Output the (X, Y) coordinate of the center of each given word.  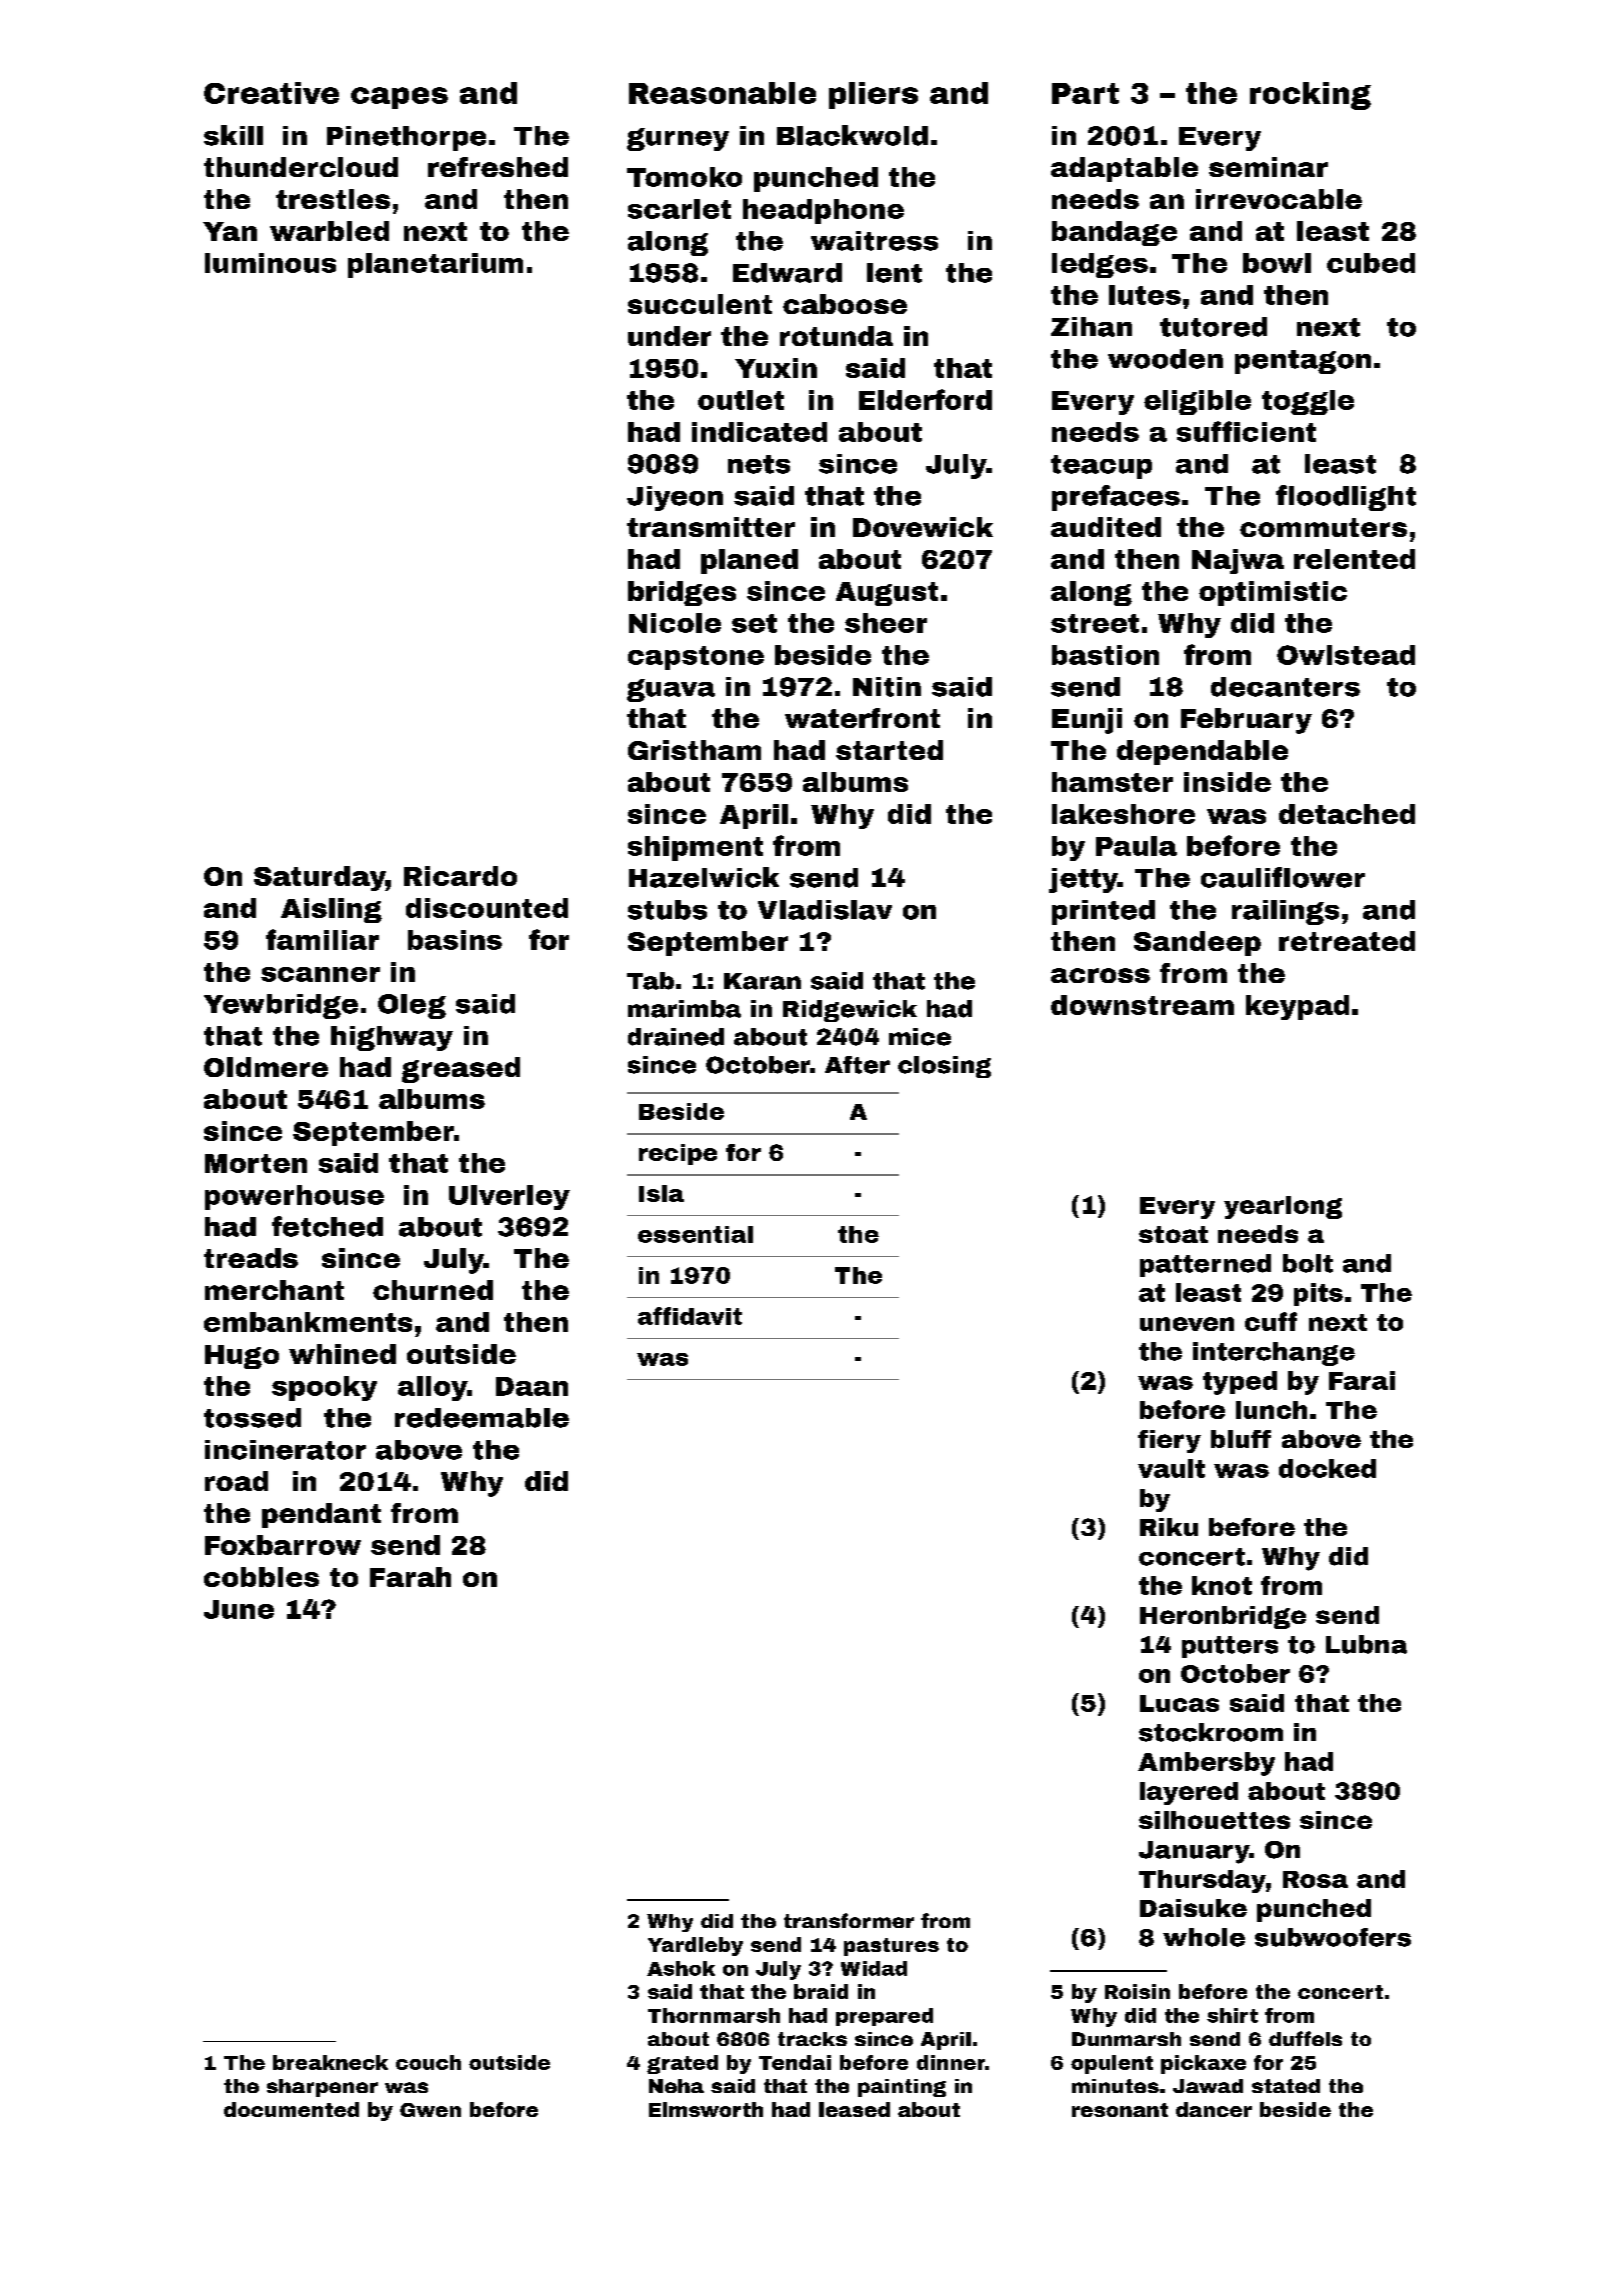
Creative (271, 93)
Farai (1362, 1380)
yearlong (1283, 1207)
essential (695, 1234)
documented (291, 2109)
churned (433, 1290)
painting (902, 2088)
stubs (667, 910)
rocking (1310, 96)
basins (455, 940)
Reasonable (722, 93)
